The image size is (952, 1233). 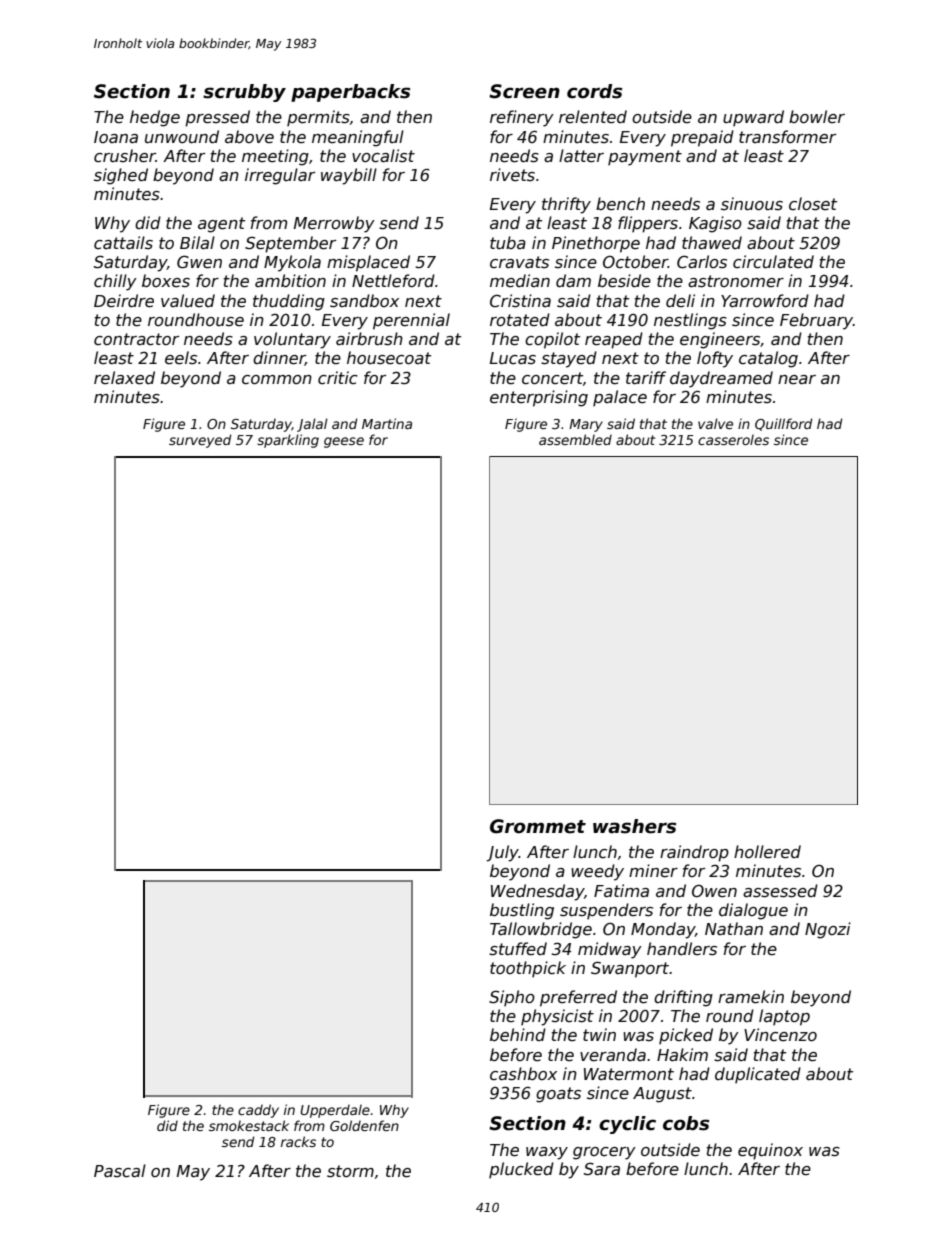 I want to click on storm, so click(x=350, y=1171).
